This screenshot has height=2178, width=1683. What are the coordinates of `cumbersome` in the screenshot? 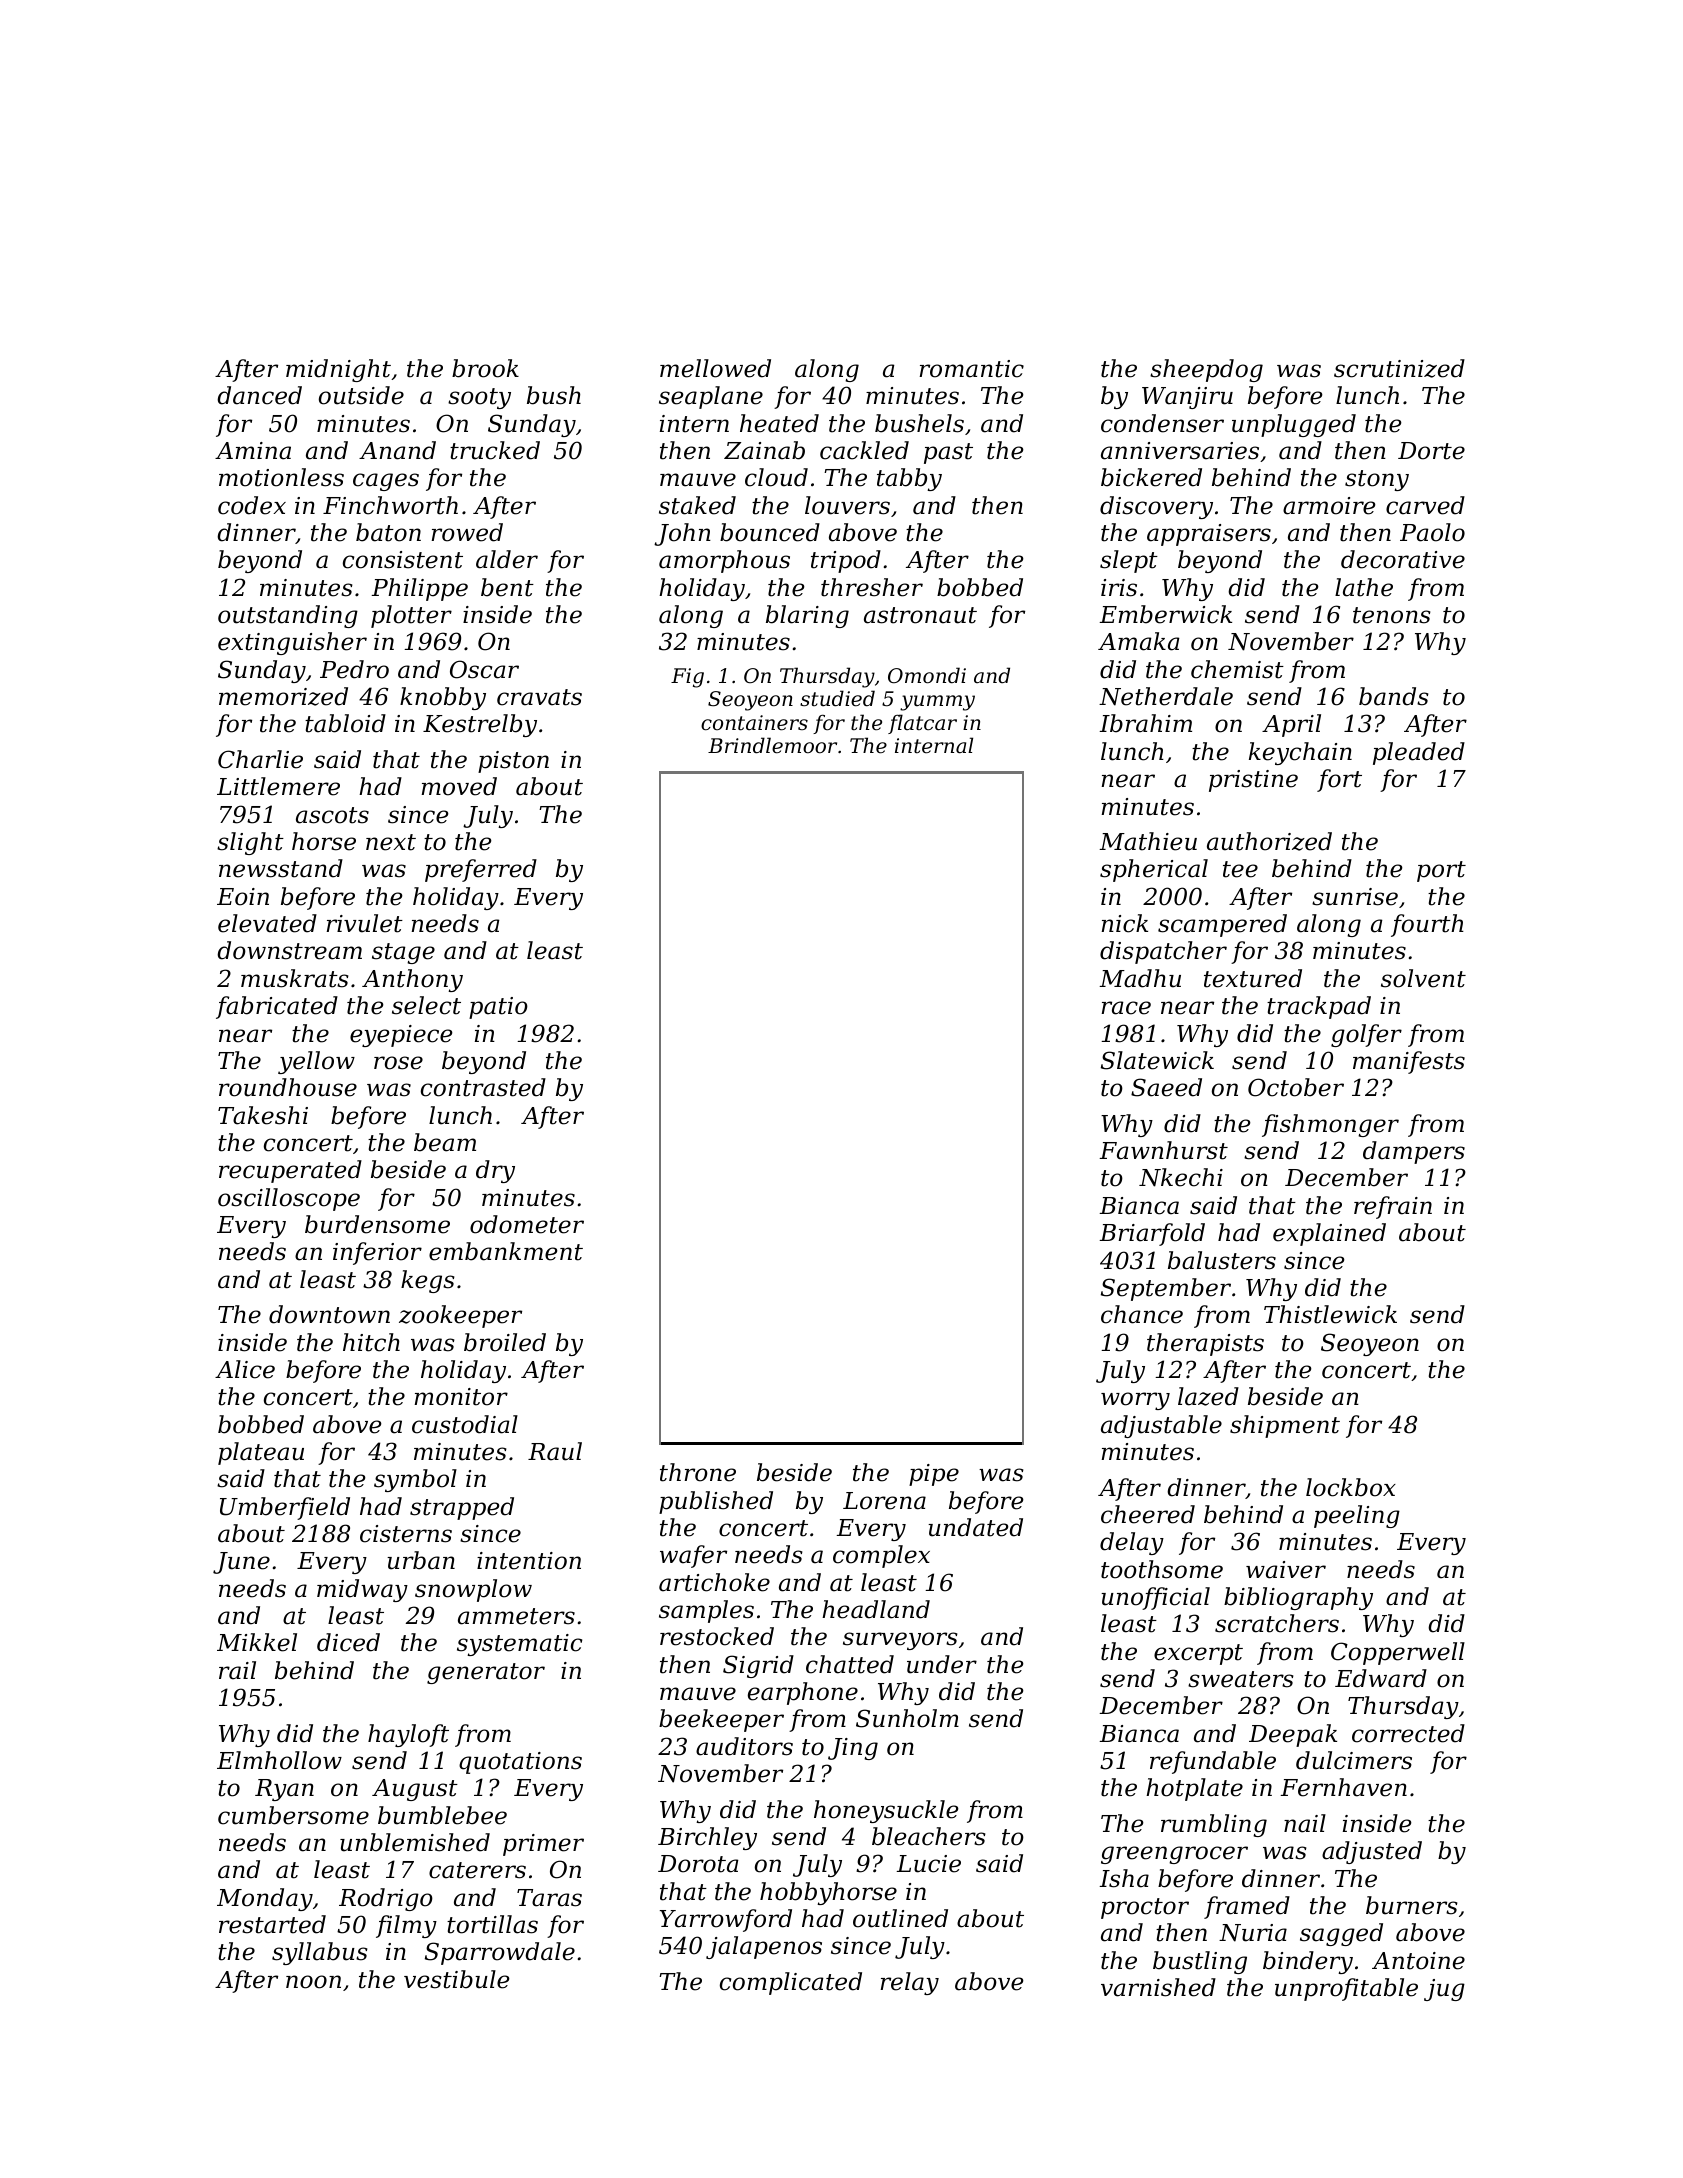 It's located at (293, 1815).
